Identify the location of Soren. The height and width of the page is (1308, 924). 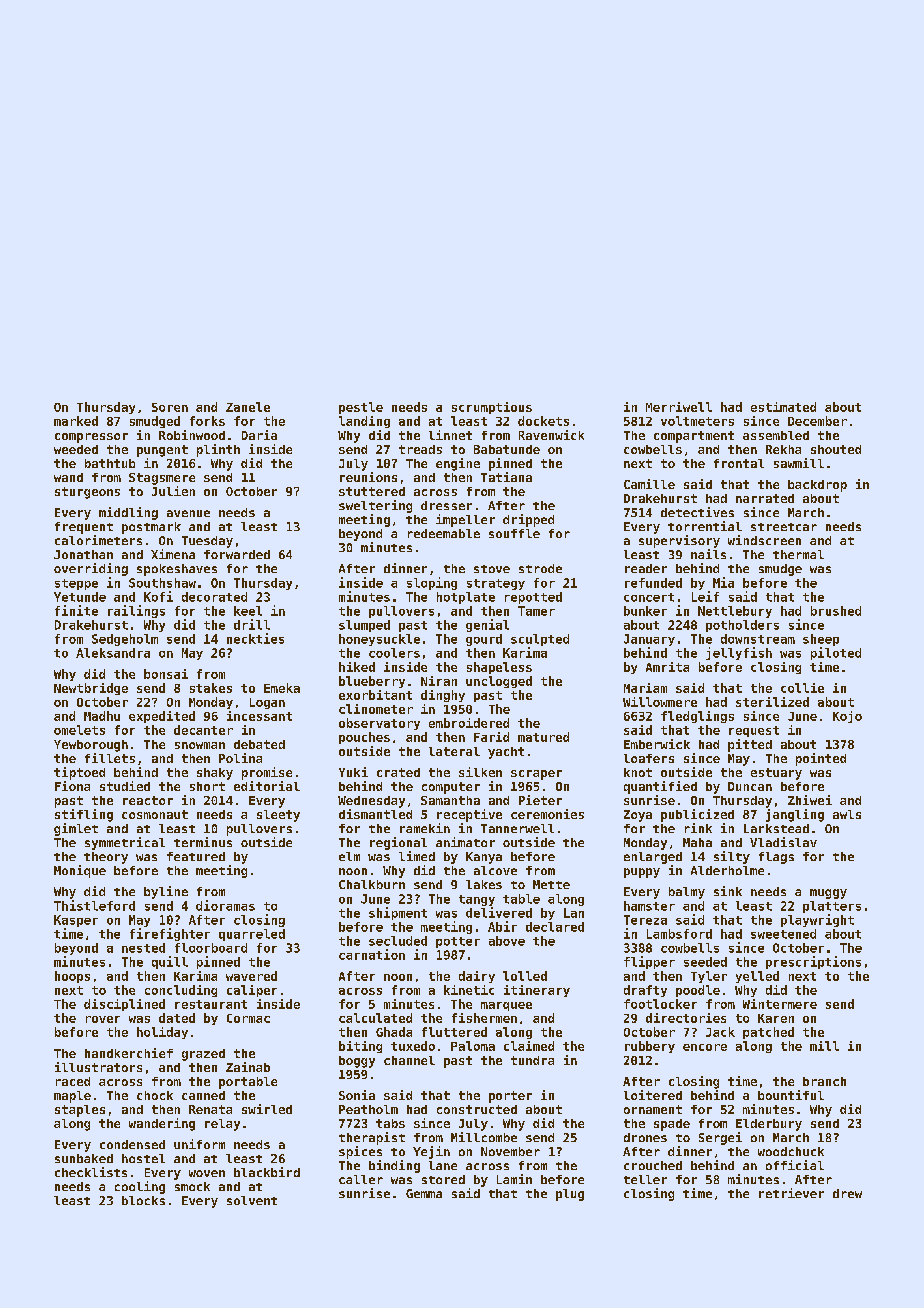
(170, 407).
